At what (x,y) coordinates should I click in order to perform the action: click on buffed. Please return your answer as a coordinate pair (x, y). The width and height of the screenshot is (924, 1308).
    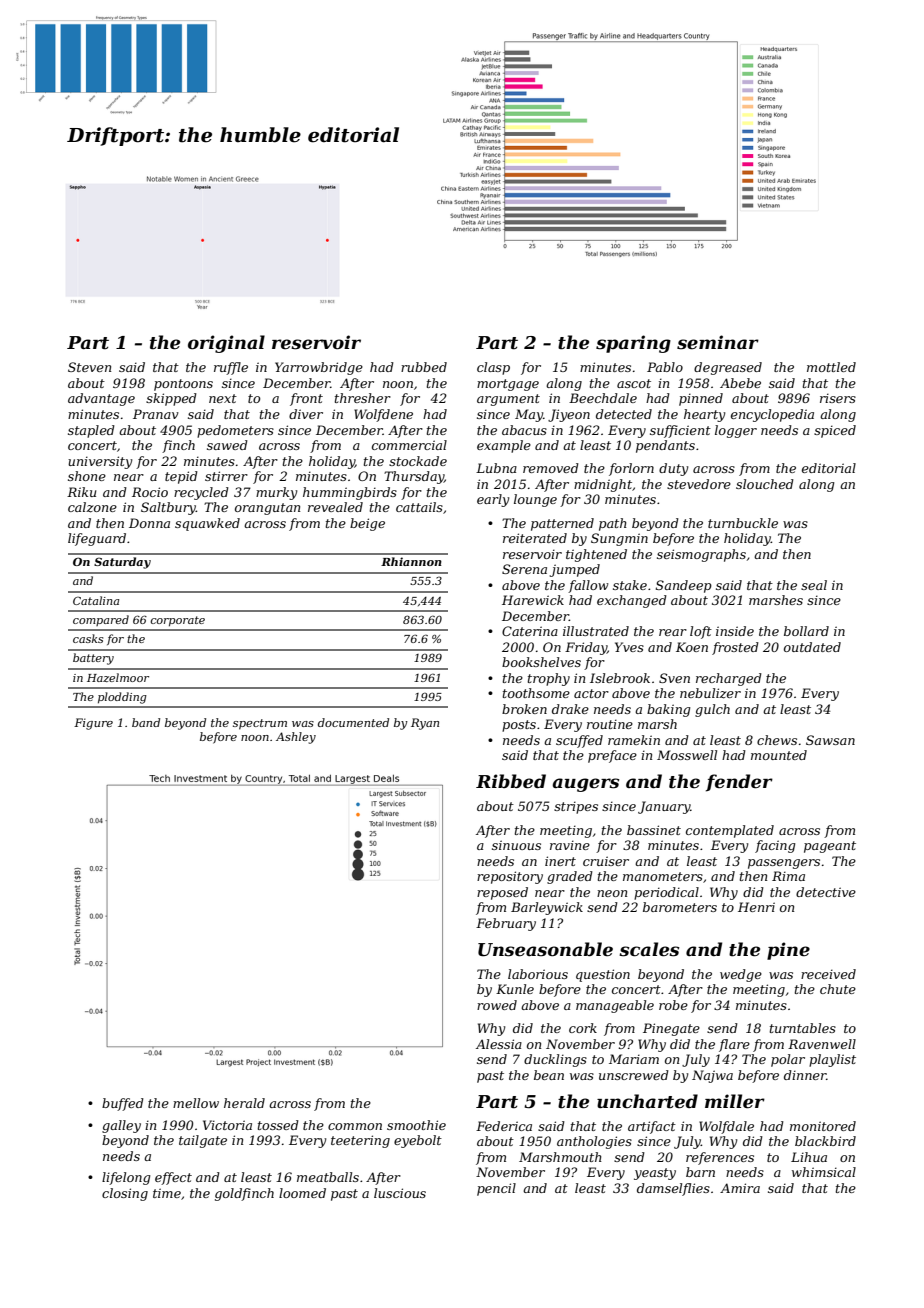
    Looking at the image, I should click on (123, 1104).
